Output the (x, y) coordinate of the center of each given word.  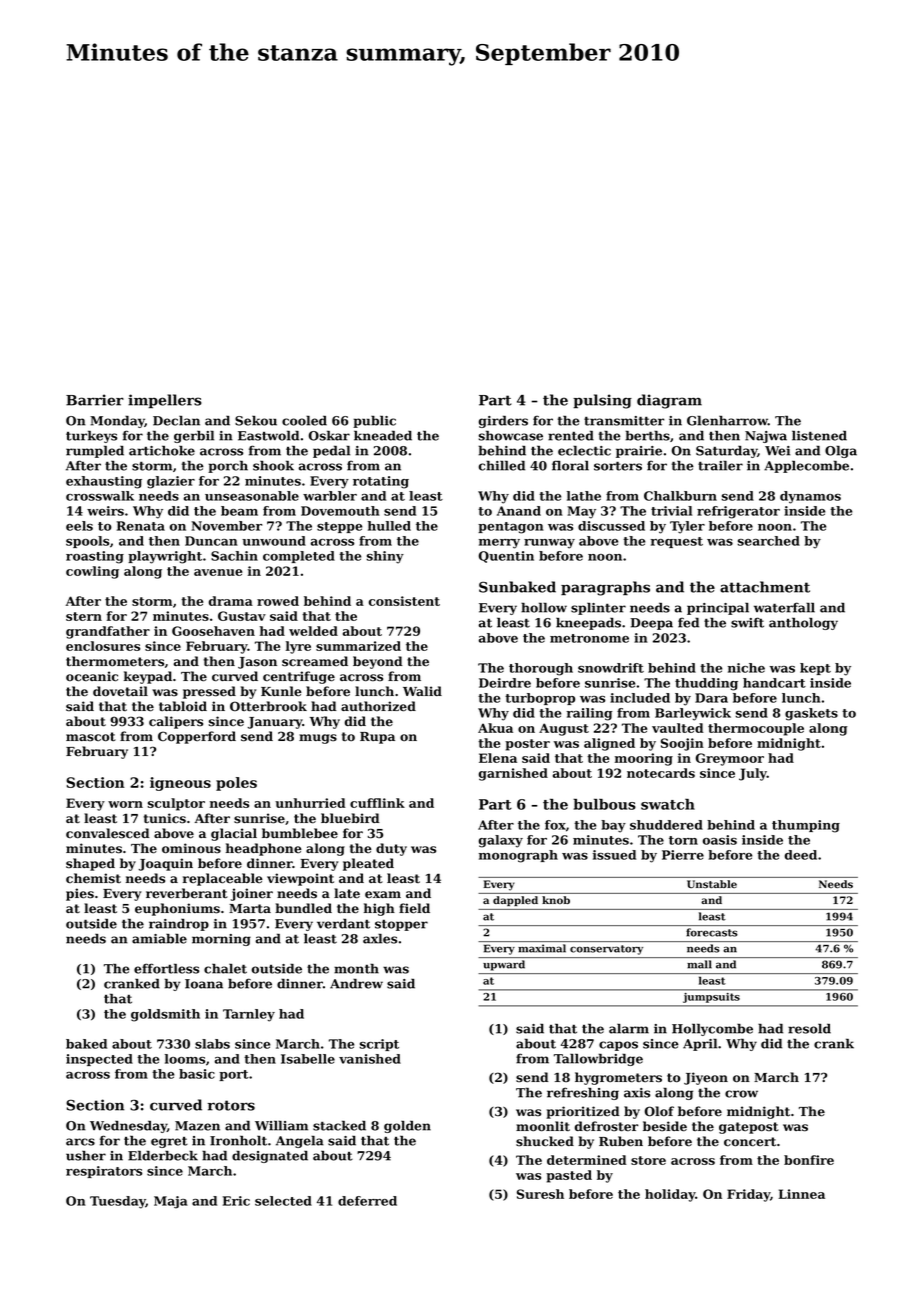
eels (79, 526)
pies (80, 894)
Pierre (683, 855)
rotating (381, 482)
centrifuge (299, 677)
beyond (378, 662)
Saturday (726, 452)
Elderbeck (163, 1155)
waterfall (784, 607)
